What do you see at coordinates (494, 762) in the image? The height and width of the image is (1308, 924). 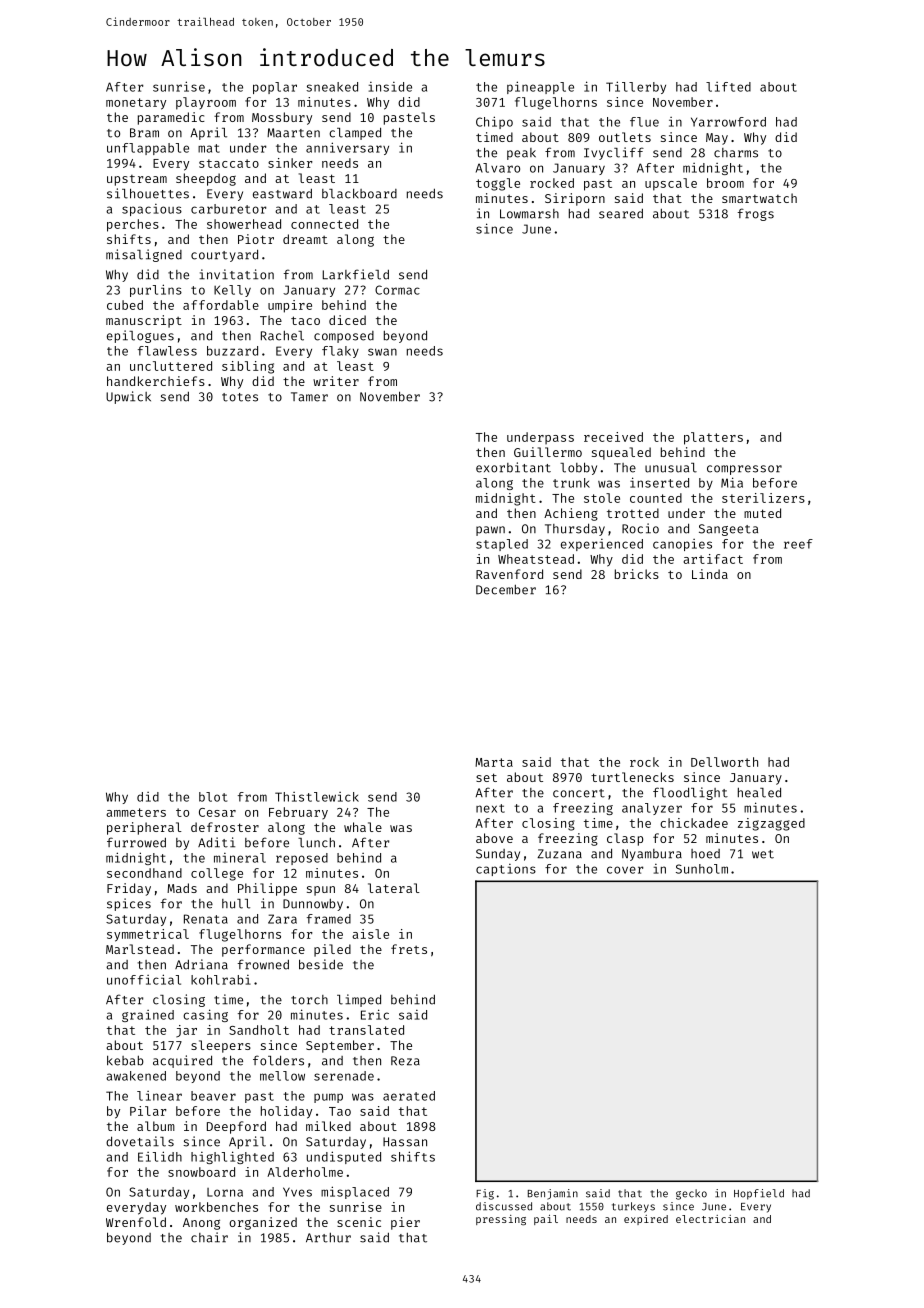 I see `Marta` at bounding box center [494, 762].
